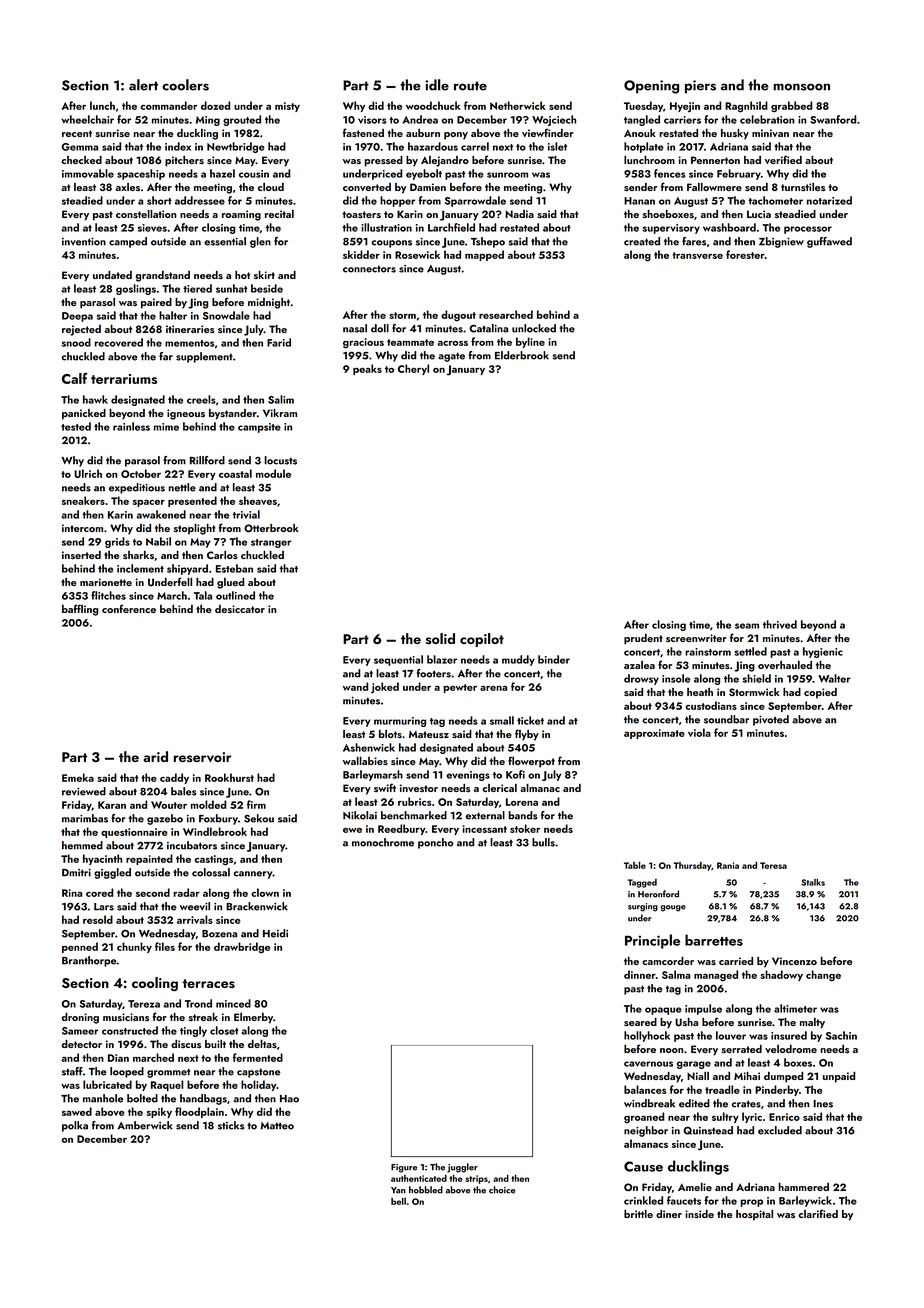 The height and width of the image is (1308, 924). Describe the element at coordinates (699, 1214) in the image. I see `inside` at that location.
